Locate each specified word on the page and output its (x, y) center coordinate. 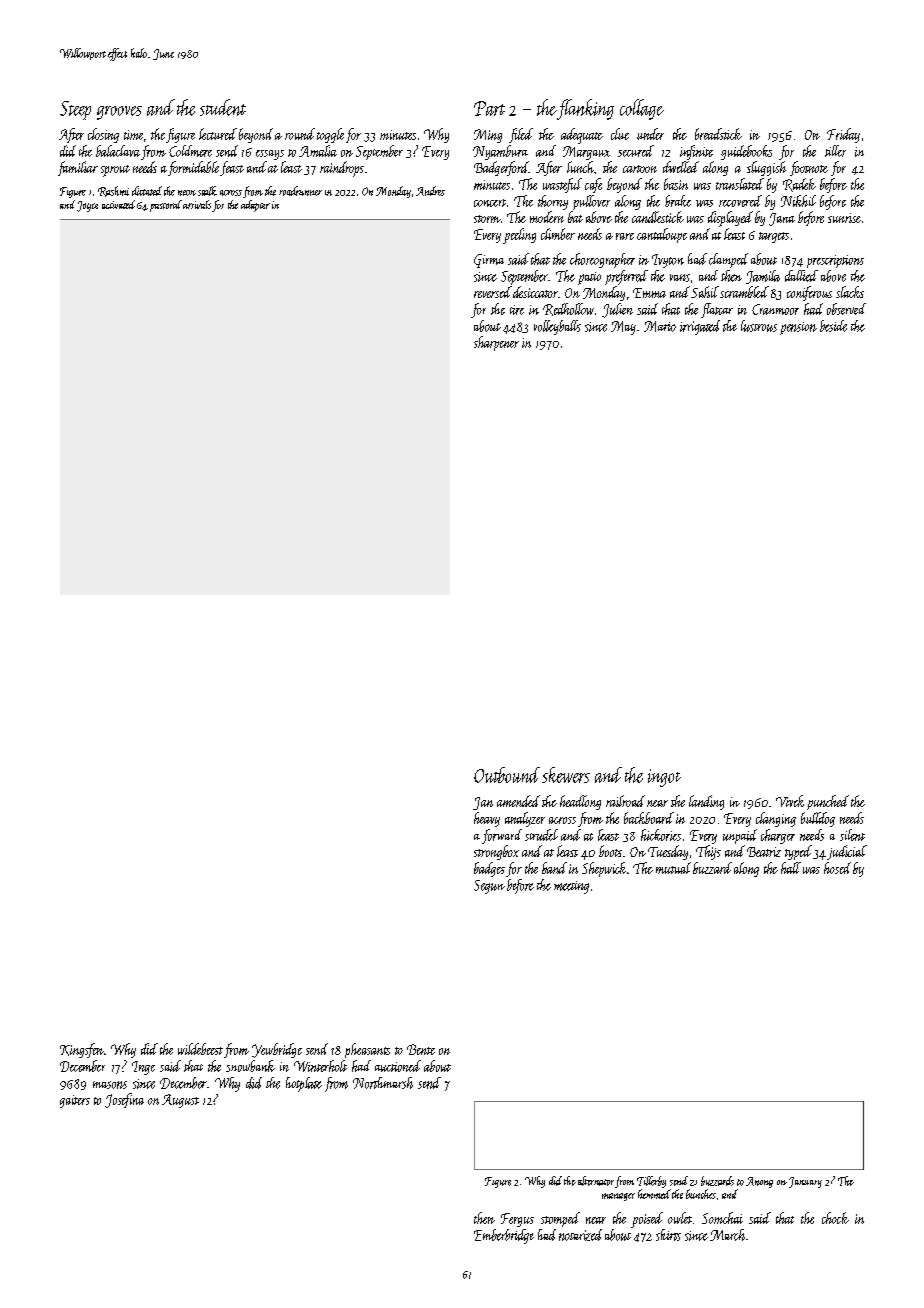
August (180, 1101)
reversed (493, 292)
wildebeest (200, 1049)
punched (828, 802)
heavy (487, 819)
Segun (489, 887)
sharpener (496, 343)
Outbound (507, 775)
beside (833, 326)
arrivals (197, 204)
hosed (837, 868)
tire (517, 310)
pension (798, 328)
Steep (75, 110)
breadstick (718, 134)
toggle (330, 135)
